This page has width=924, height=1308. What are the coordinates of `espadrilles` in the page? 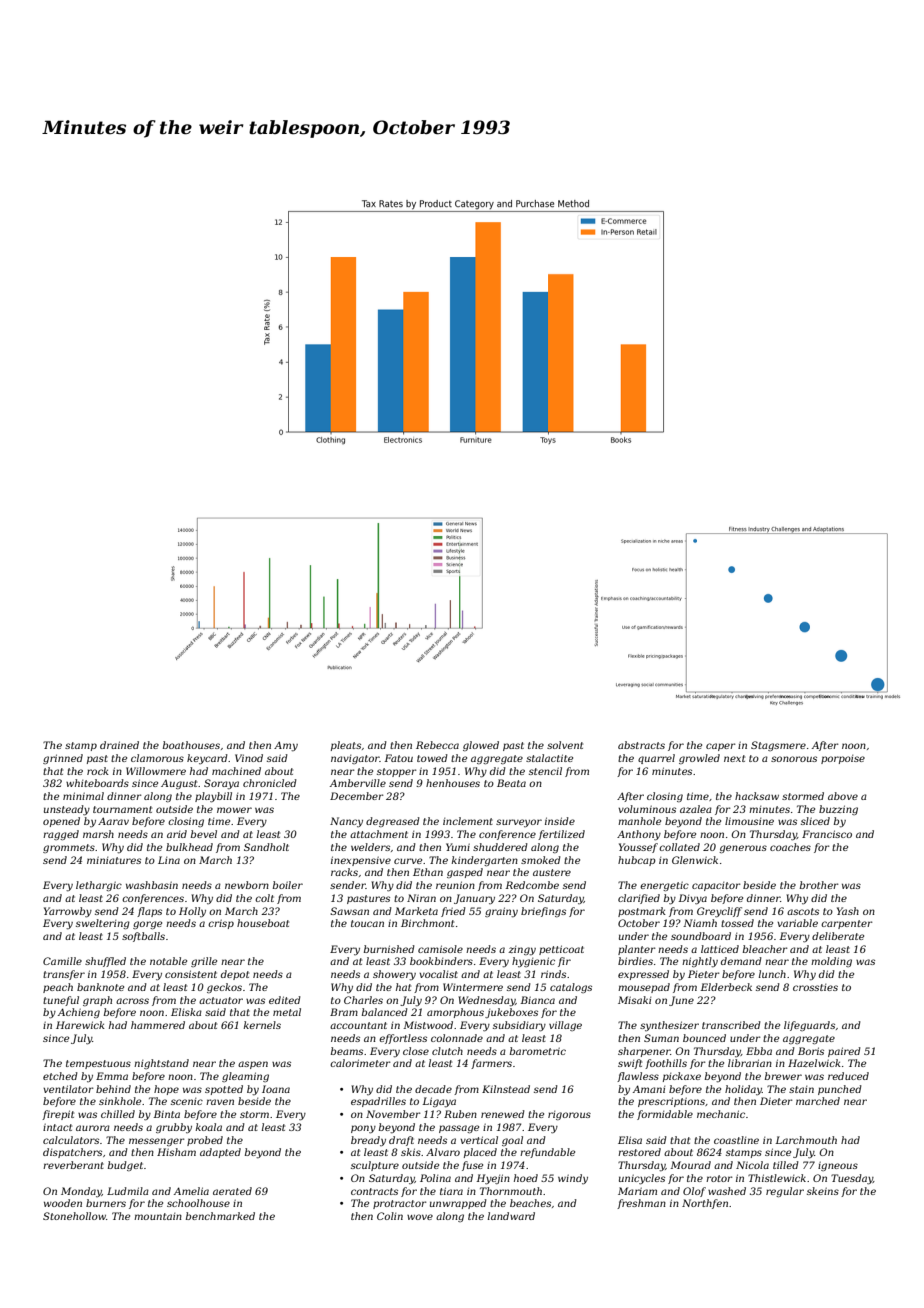 It's located at (378, 1102).
